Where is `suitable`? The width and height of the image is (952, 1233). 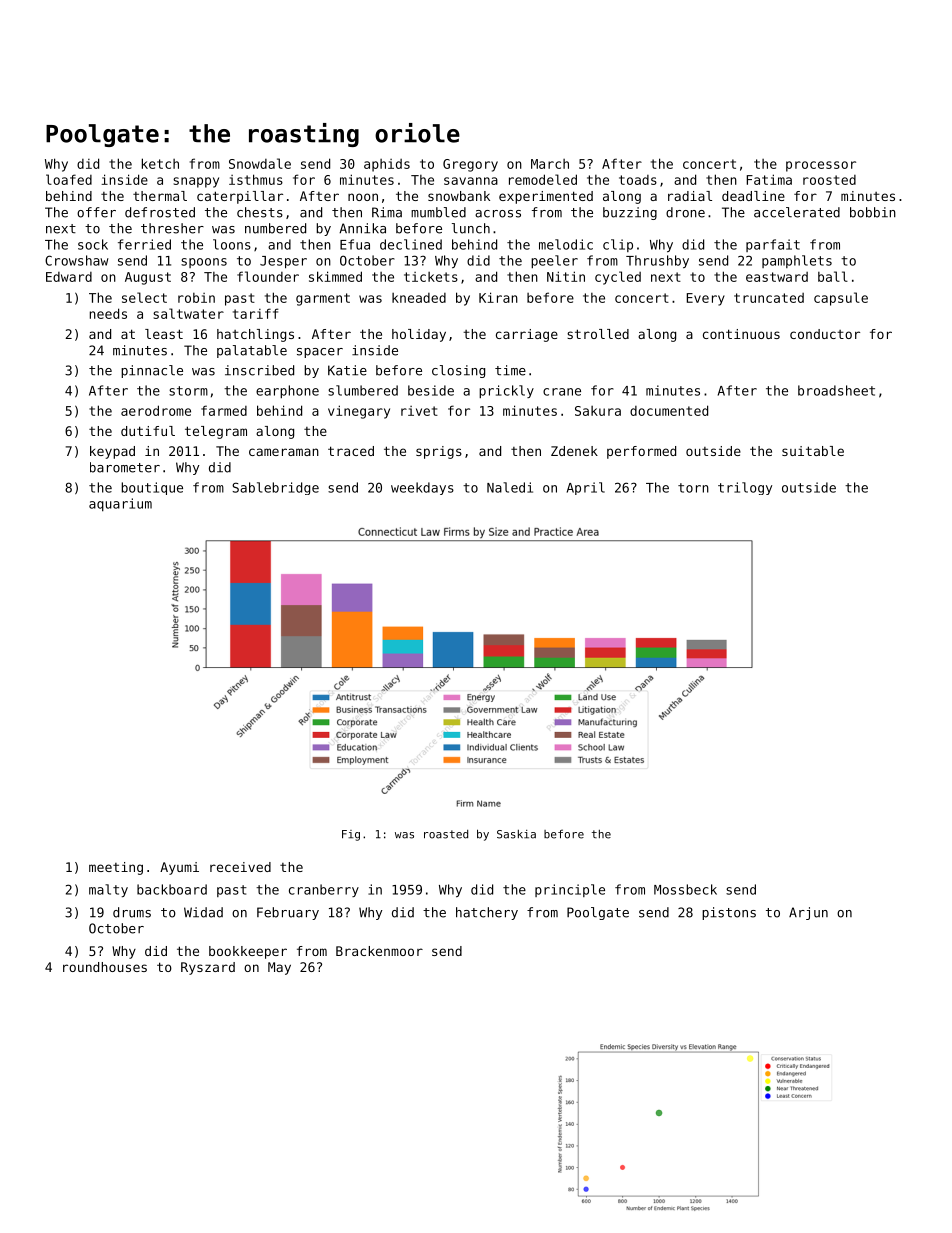 suitable is located at coordinates (813, 451).
